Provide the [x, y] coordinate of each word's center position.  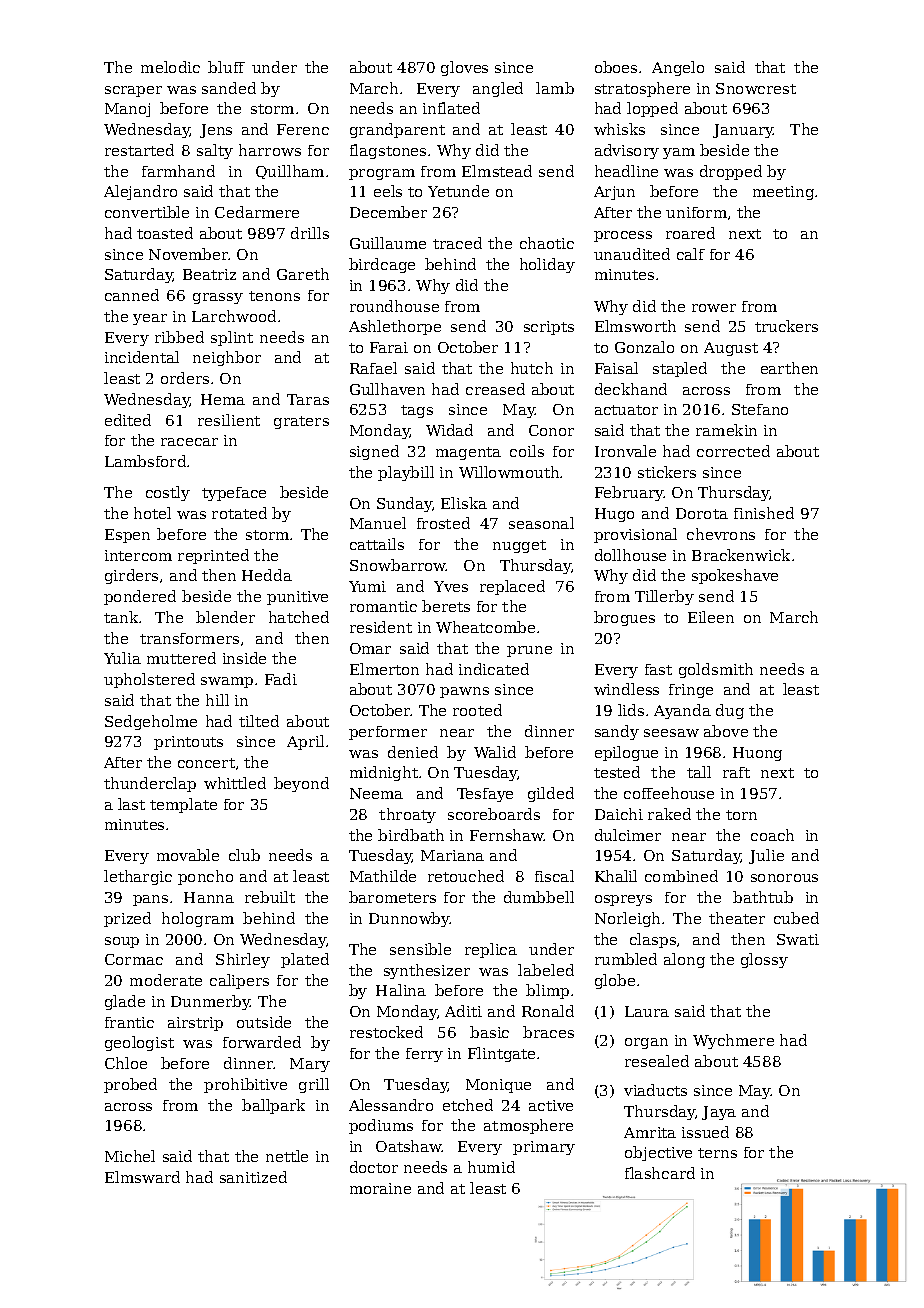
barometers [392, 897]
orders [185, 378]
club [244, 855]
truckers [786, 326]
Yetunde [458, 191]
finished [764, 513]
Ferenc [303, 129]
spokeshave [735, 576]
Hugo [614, 515]
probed [130, 1085]
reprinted [213, 556]
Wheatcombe [485, 627]
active [551, 1105]
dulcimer [628, 835]
